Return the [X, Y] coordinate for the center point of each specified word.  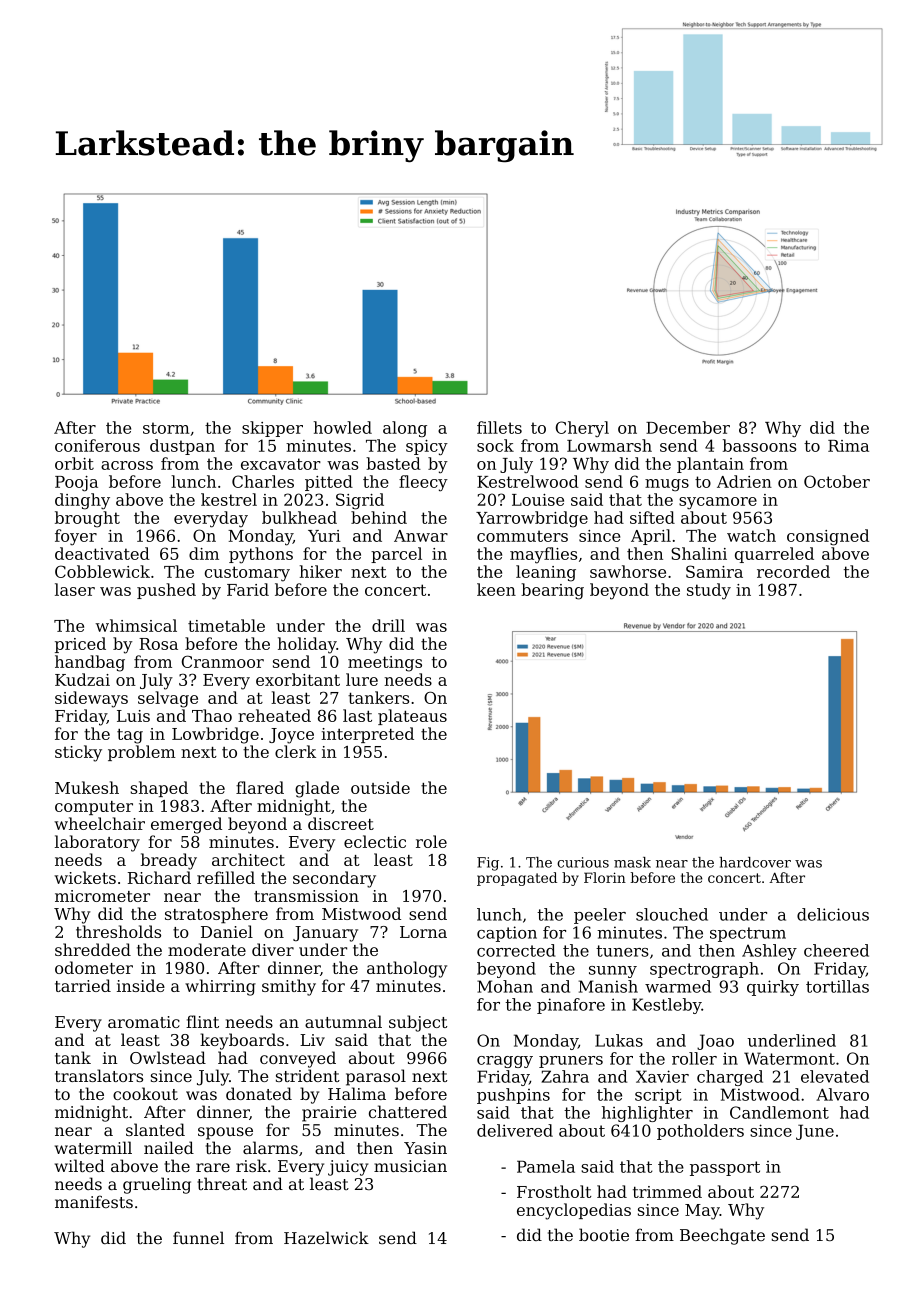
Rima [848, 446]
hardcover [755, 862]
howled [343, 427]
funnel [198, 1238]
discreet [341, 823]
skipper [272, 429]
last [357, 715]
